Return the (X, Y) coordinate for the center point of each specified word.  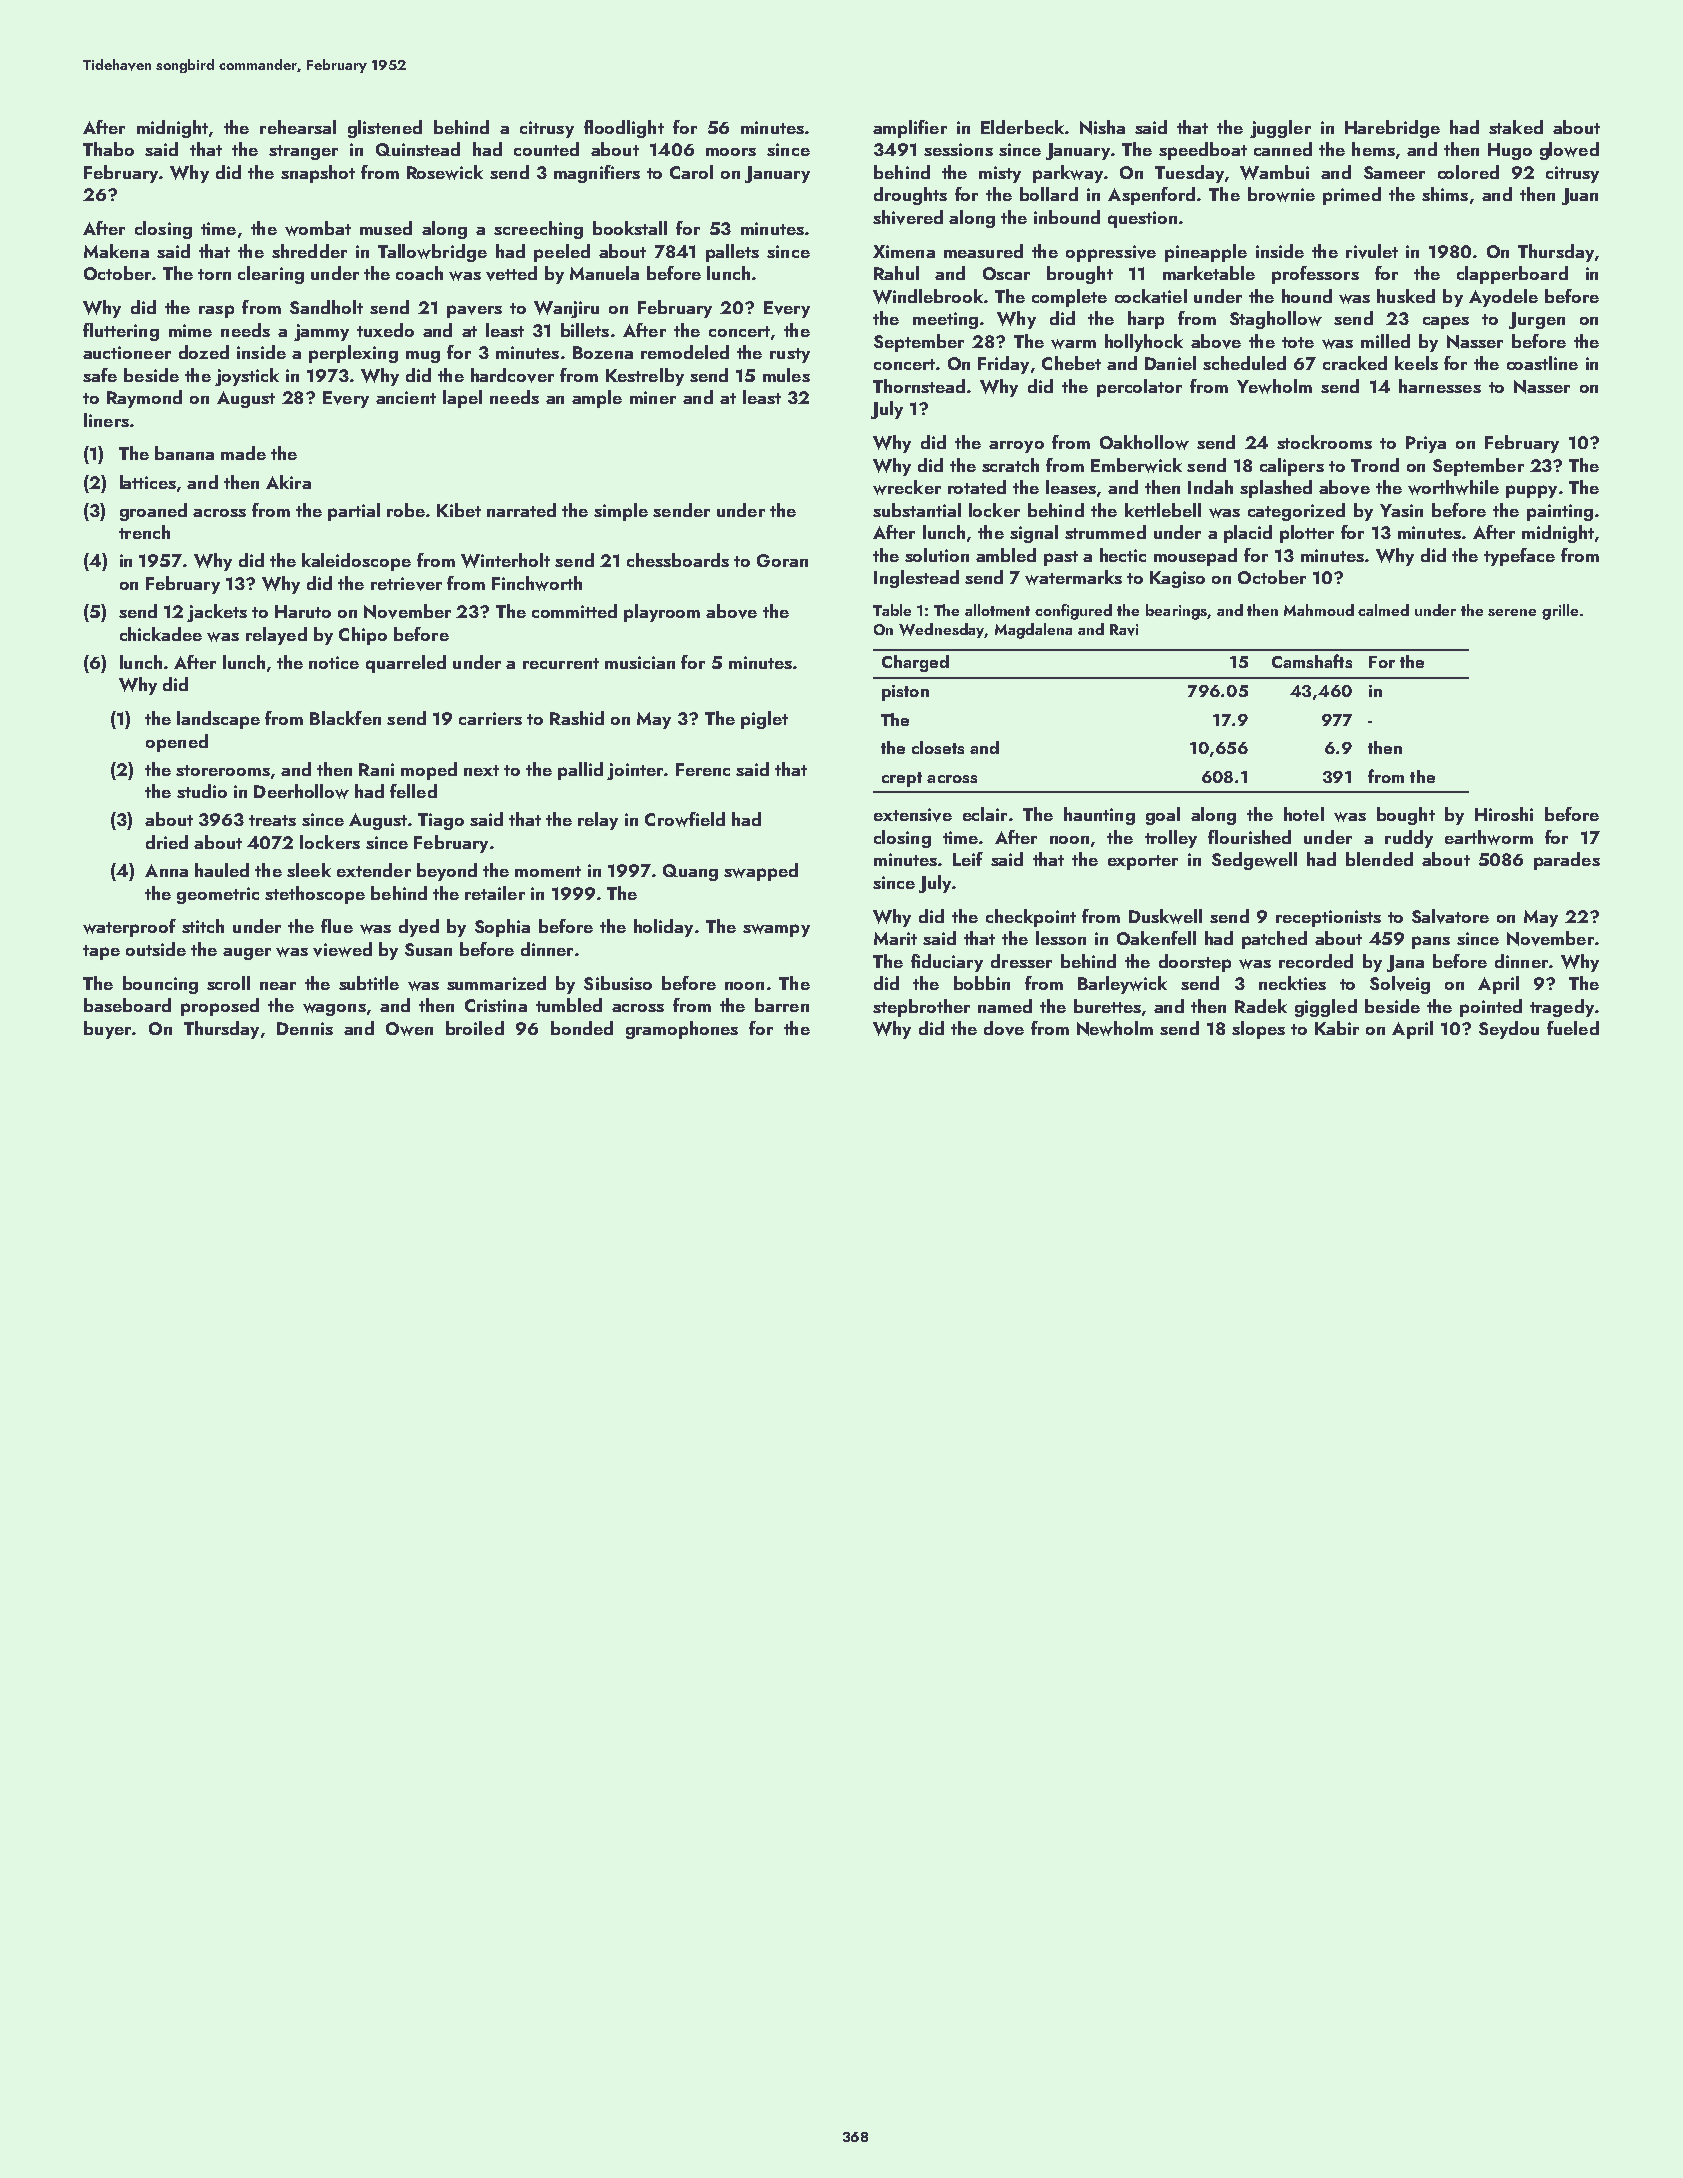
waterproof (129, 928)
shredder (309, 251)
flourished (1249, 837)
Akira (288, 482)
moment (548, 871)
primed (1352, 196)
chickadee (161, 634)
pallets (732, 253)
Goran (782, 560)
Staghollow (1276, 320)
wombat (318, 228)
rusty (790, 355)
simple (621, 512)
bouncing (160, 985)
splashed (1276, 489)
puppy (1531, 491)
